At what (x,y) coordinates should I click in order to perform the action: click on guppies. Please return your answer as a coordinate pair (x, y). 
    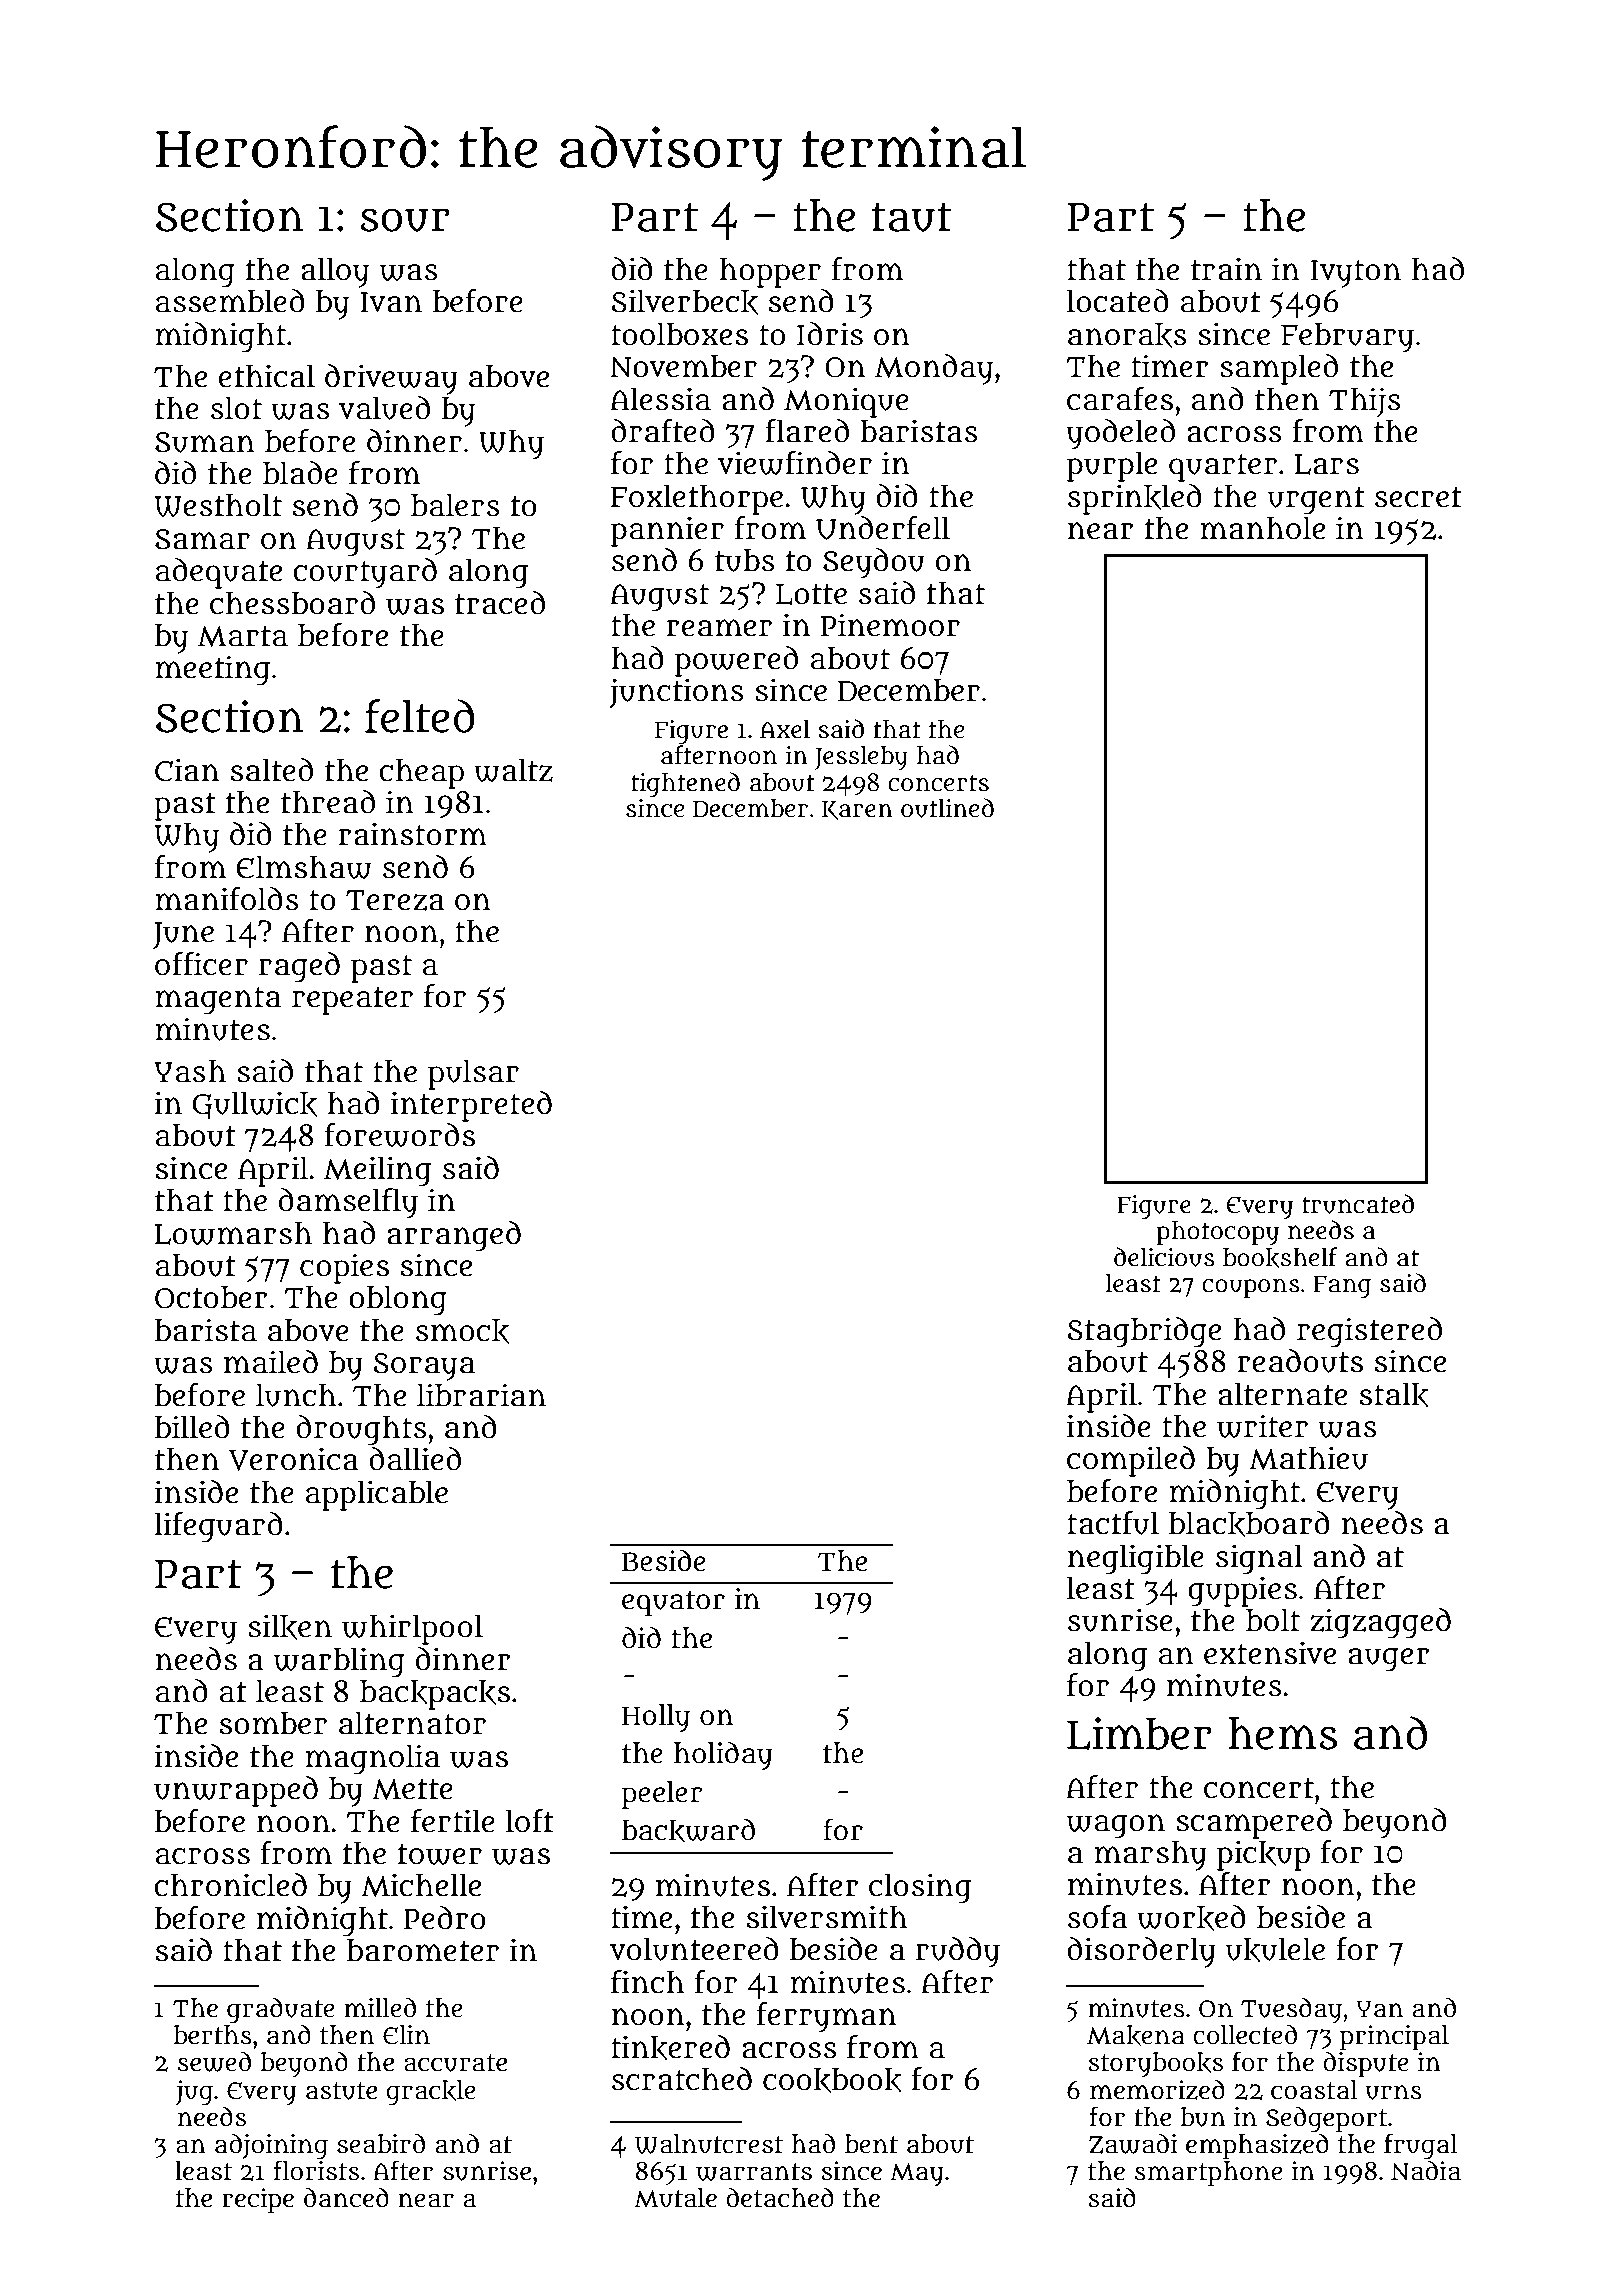
    Looking at the image, I should click on (1242, 1591).
